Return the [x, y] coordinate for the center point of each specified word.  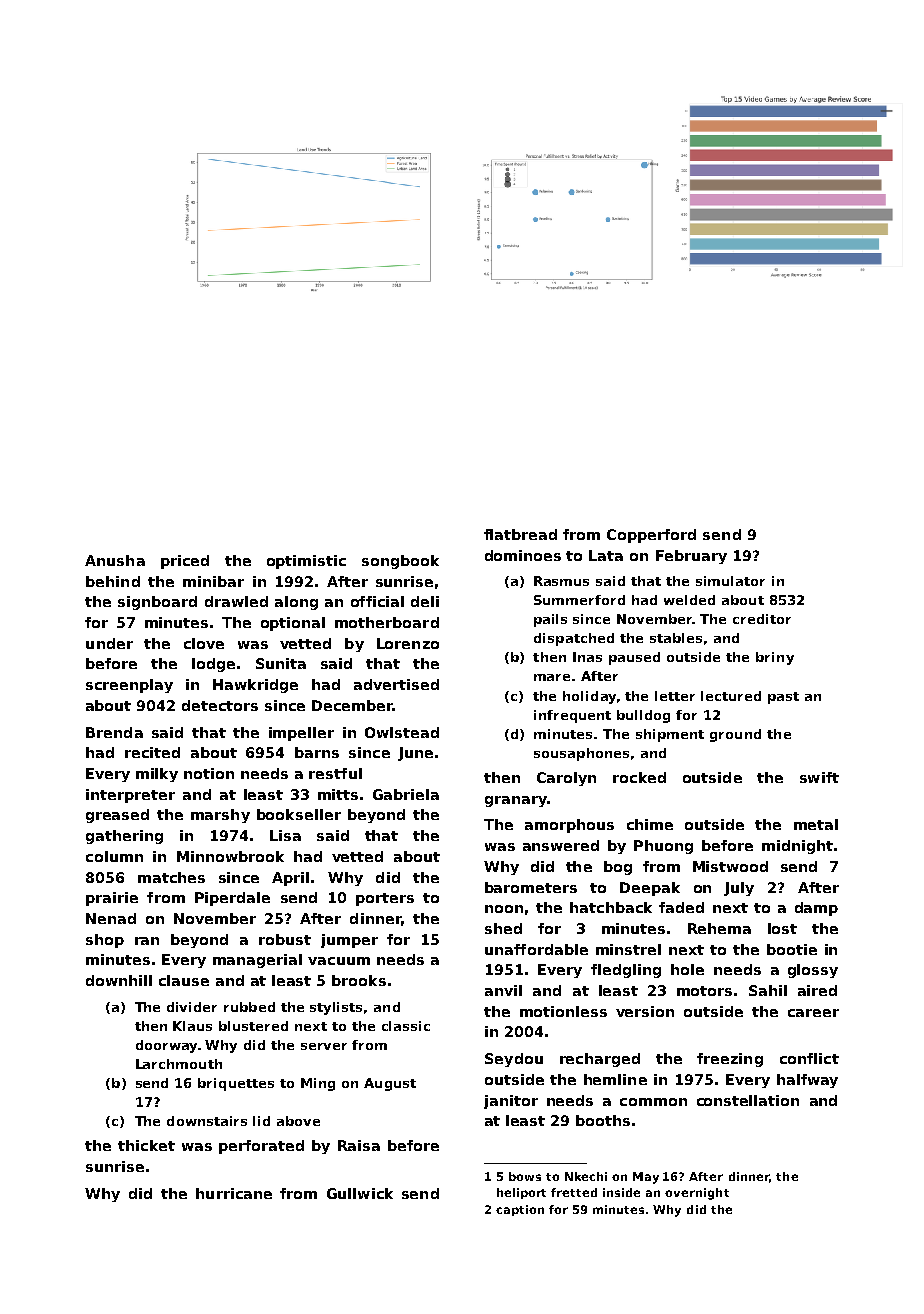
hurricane [234, 1193]
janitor [511, 1102]
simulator [730, 581]
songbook [400, 562]
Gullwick [360, 1193]
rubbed [249, 1007]
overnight [697, 1194]
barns [317, 752]
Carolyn [566, 779]
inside [621, 1192]
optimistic [306, 562]
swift [819, 777]
